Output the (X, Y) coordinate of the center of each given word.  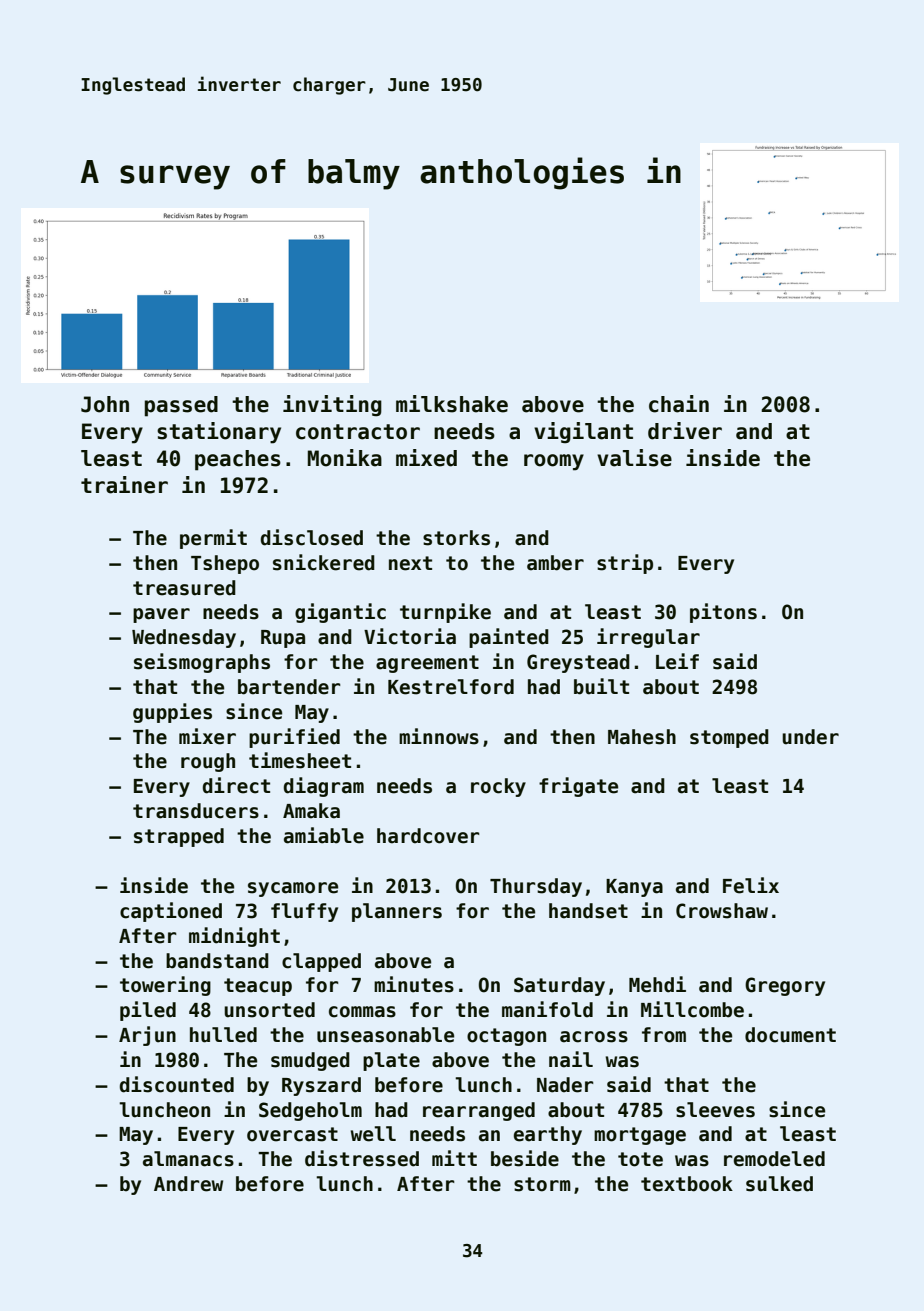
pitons (723, 613)
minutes (414, 984)
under (810, 737)
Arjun (147, 1036)
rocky (498, 787)
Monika (345, 458)
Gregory (785, 986)
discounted (177, 1084)
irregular (648, 638)
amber (555, 563)
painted (509, 638)
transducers (196, 811)
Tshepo (225, 564)
